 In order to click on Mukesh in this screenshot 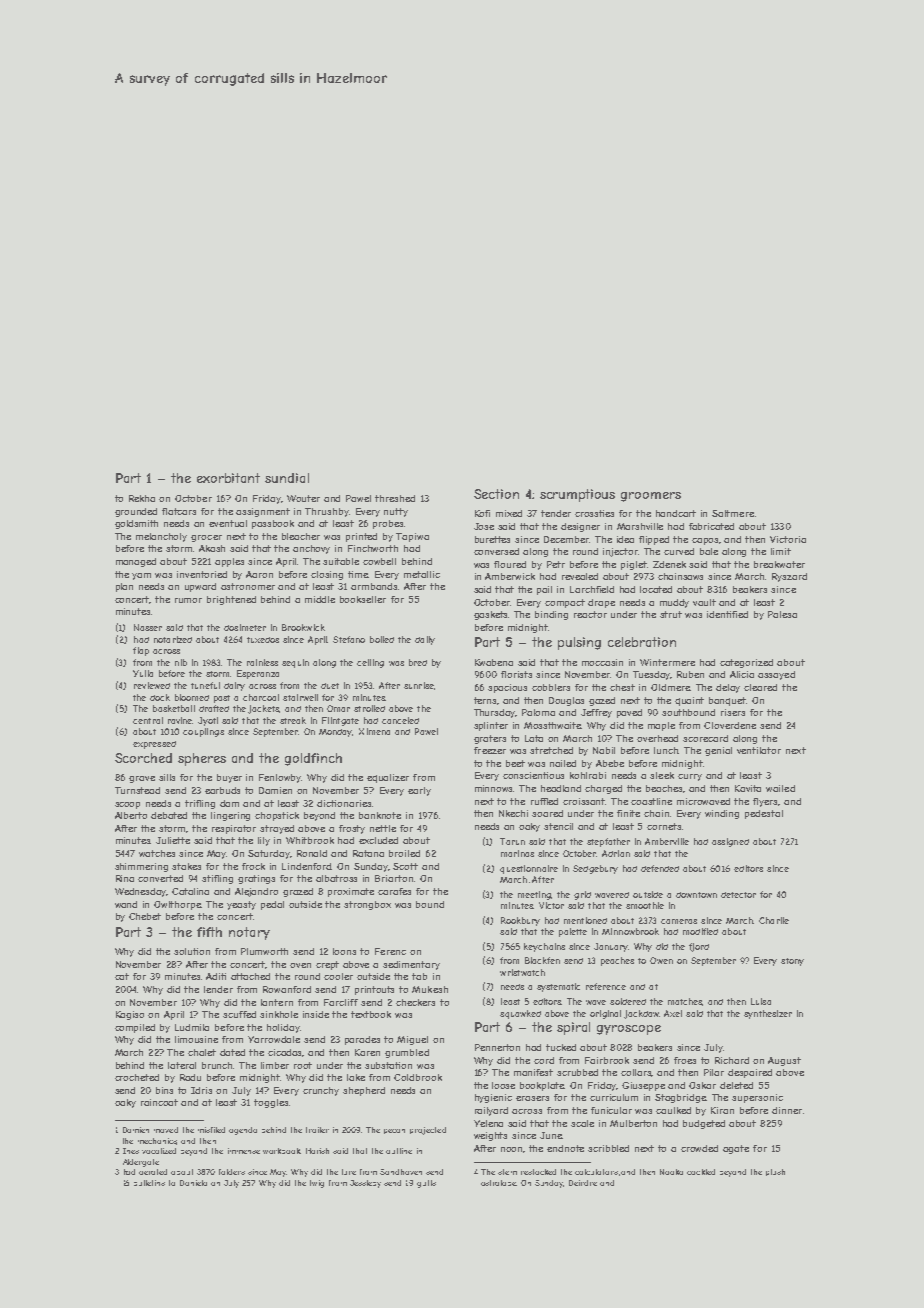, I will do `click(430, 989)`.
